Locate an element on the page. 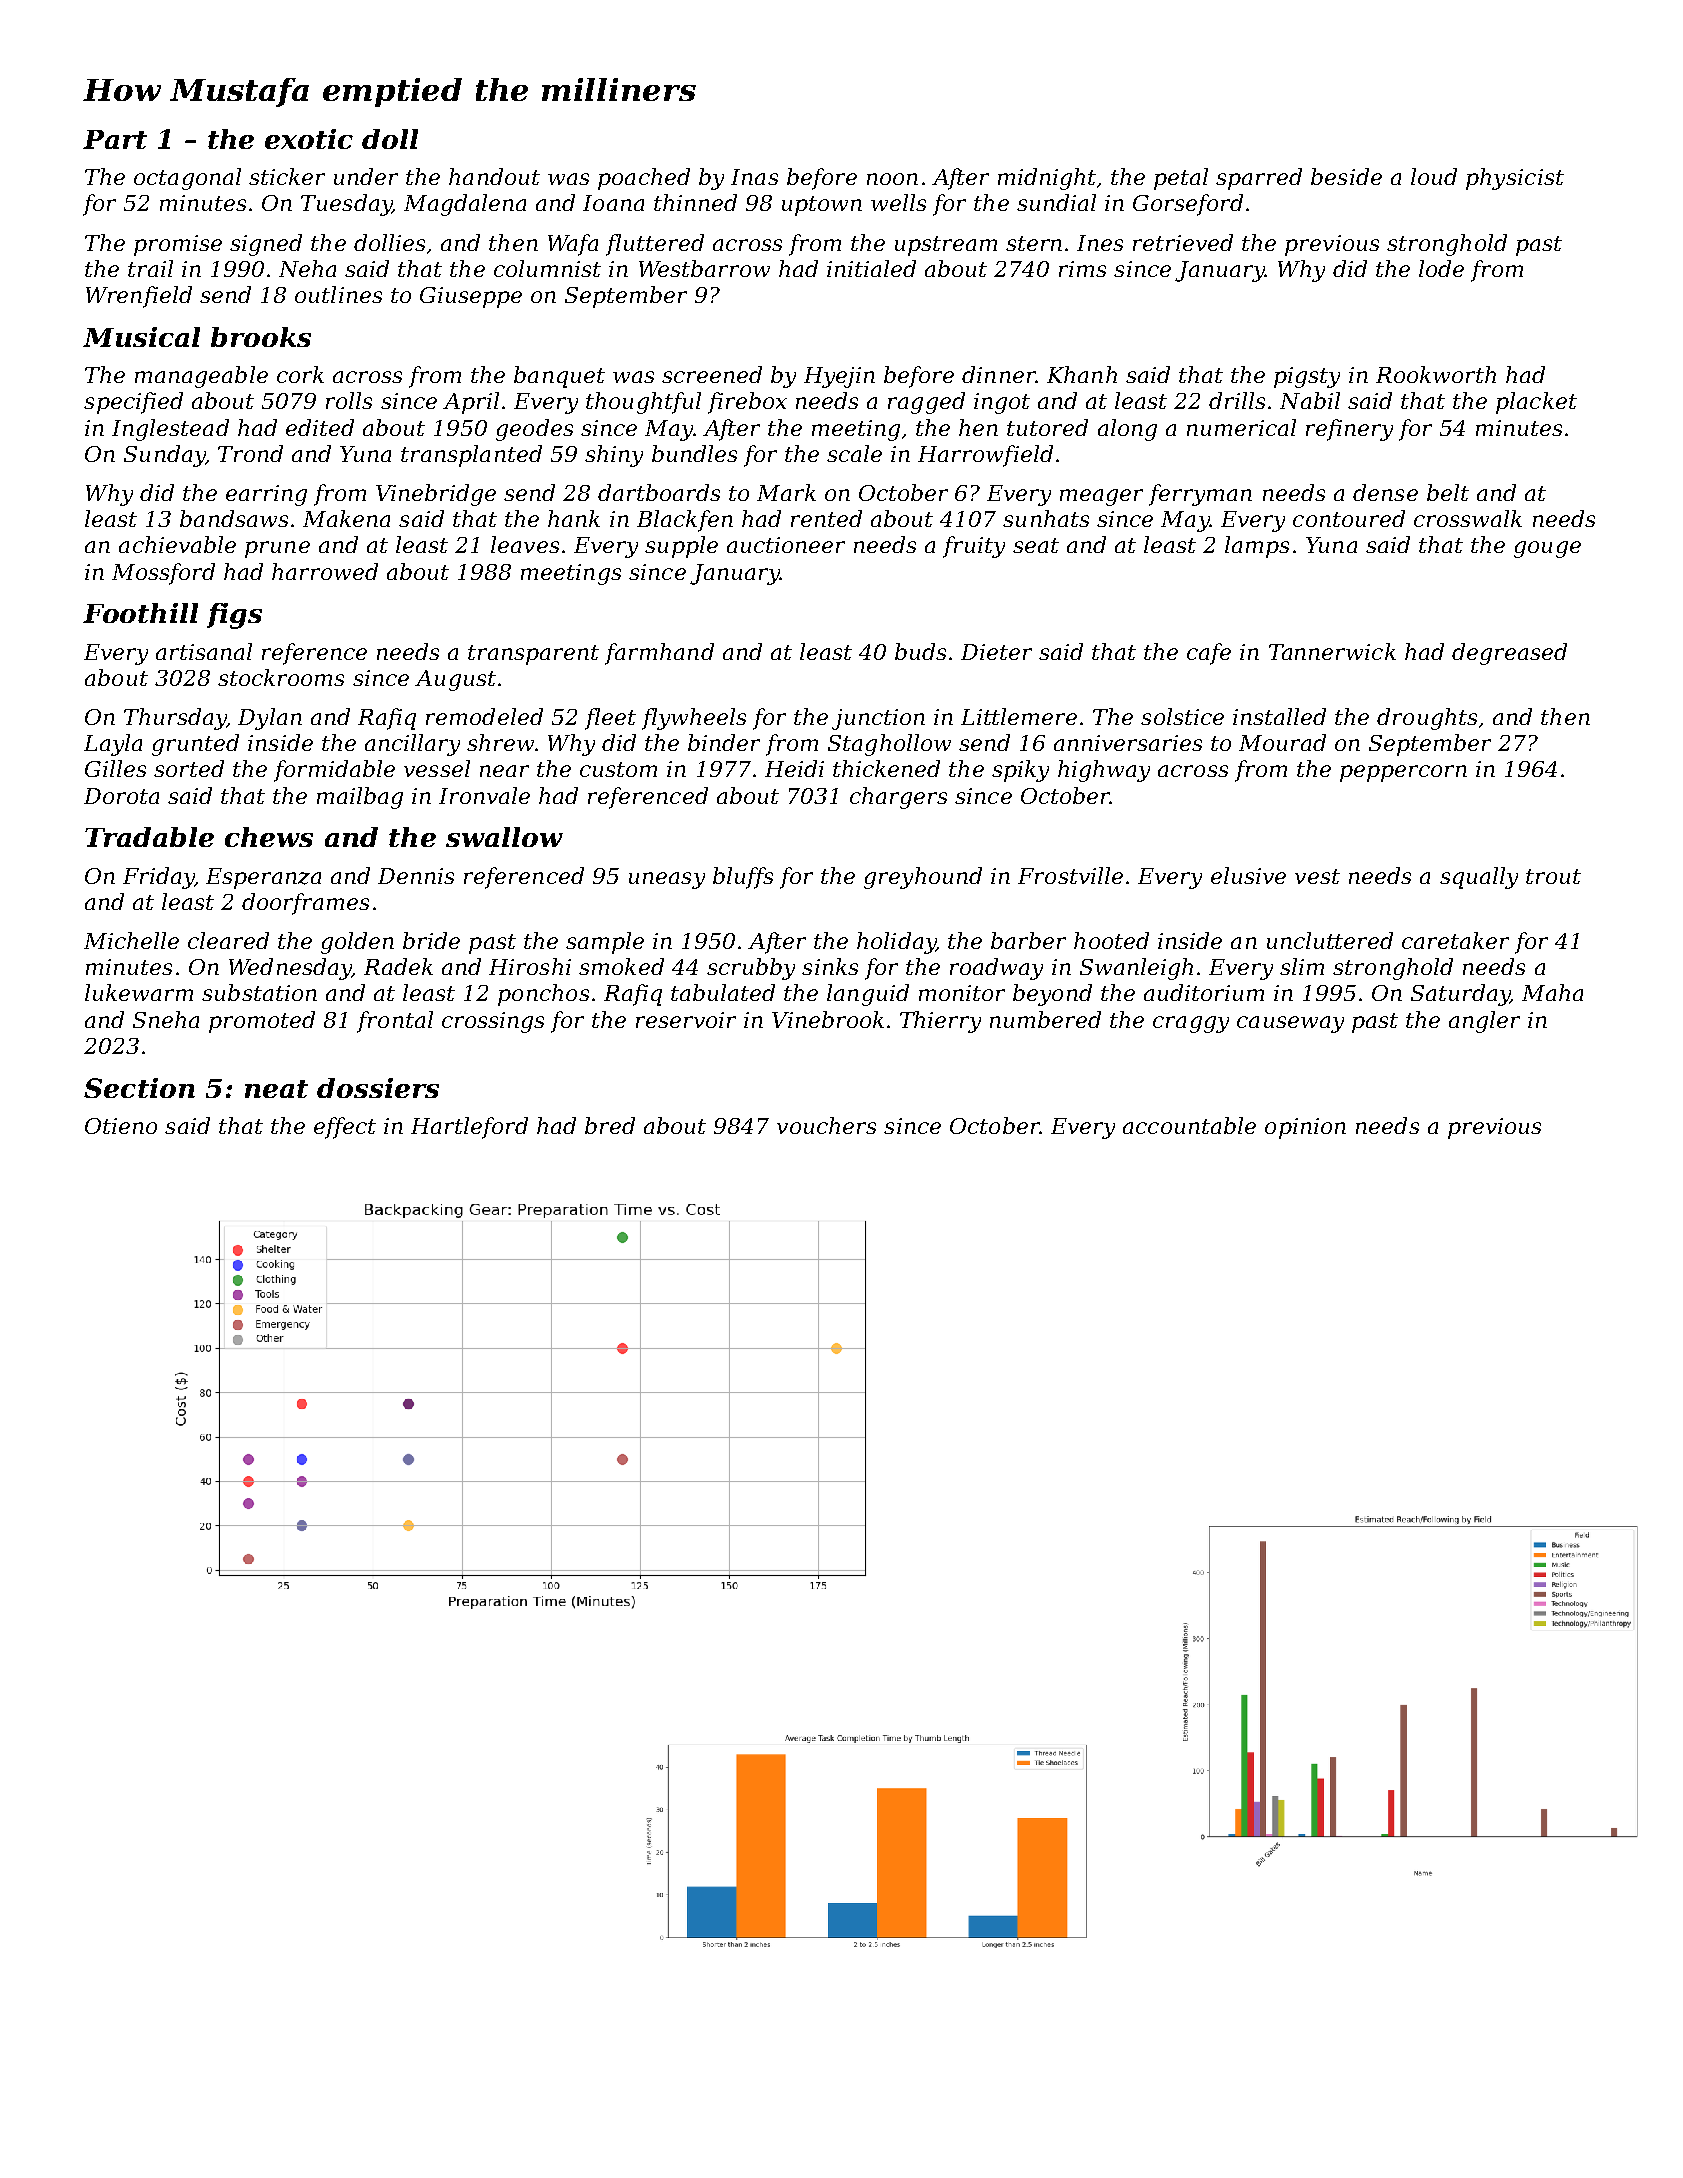 This image has width=1683, height=2178. frontal is located at coordinates (395, 1022).
